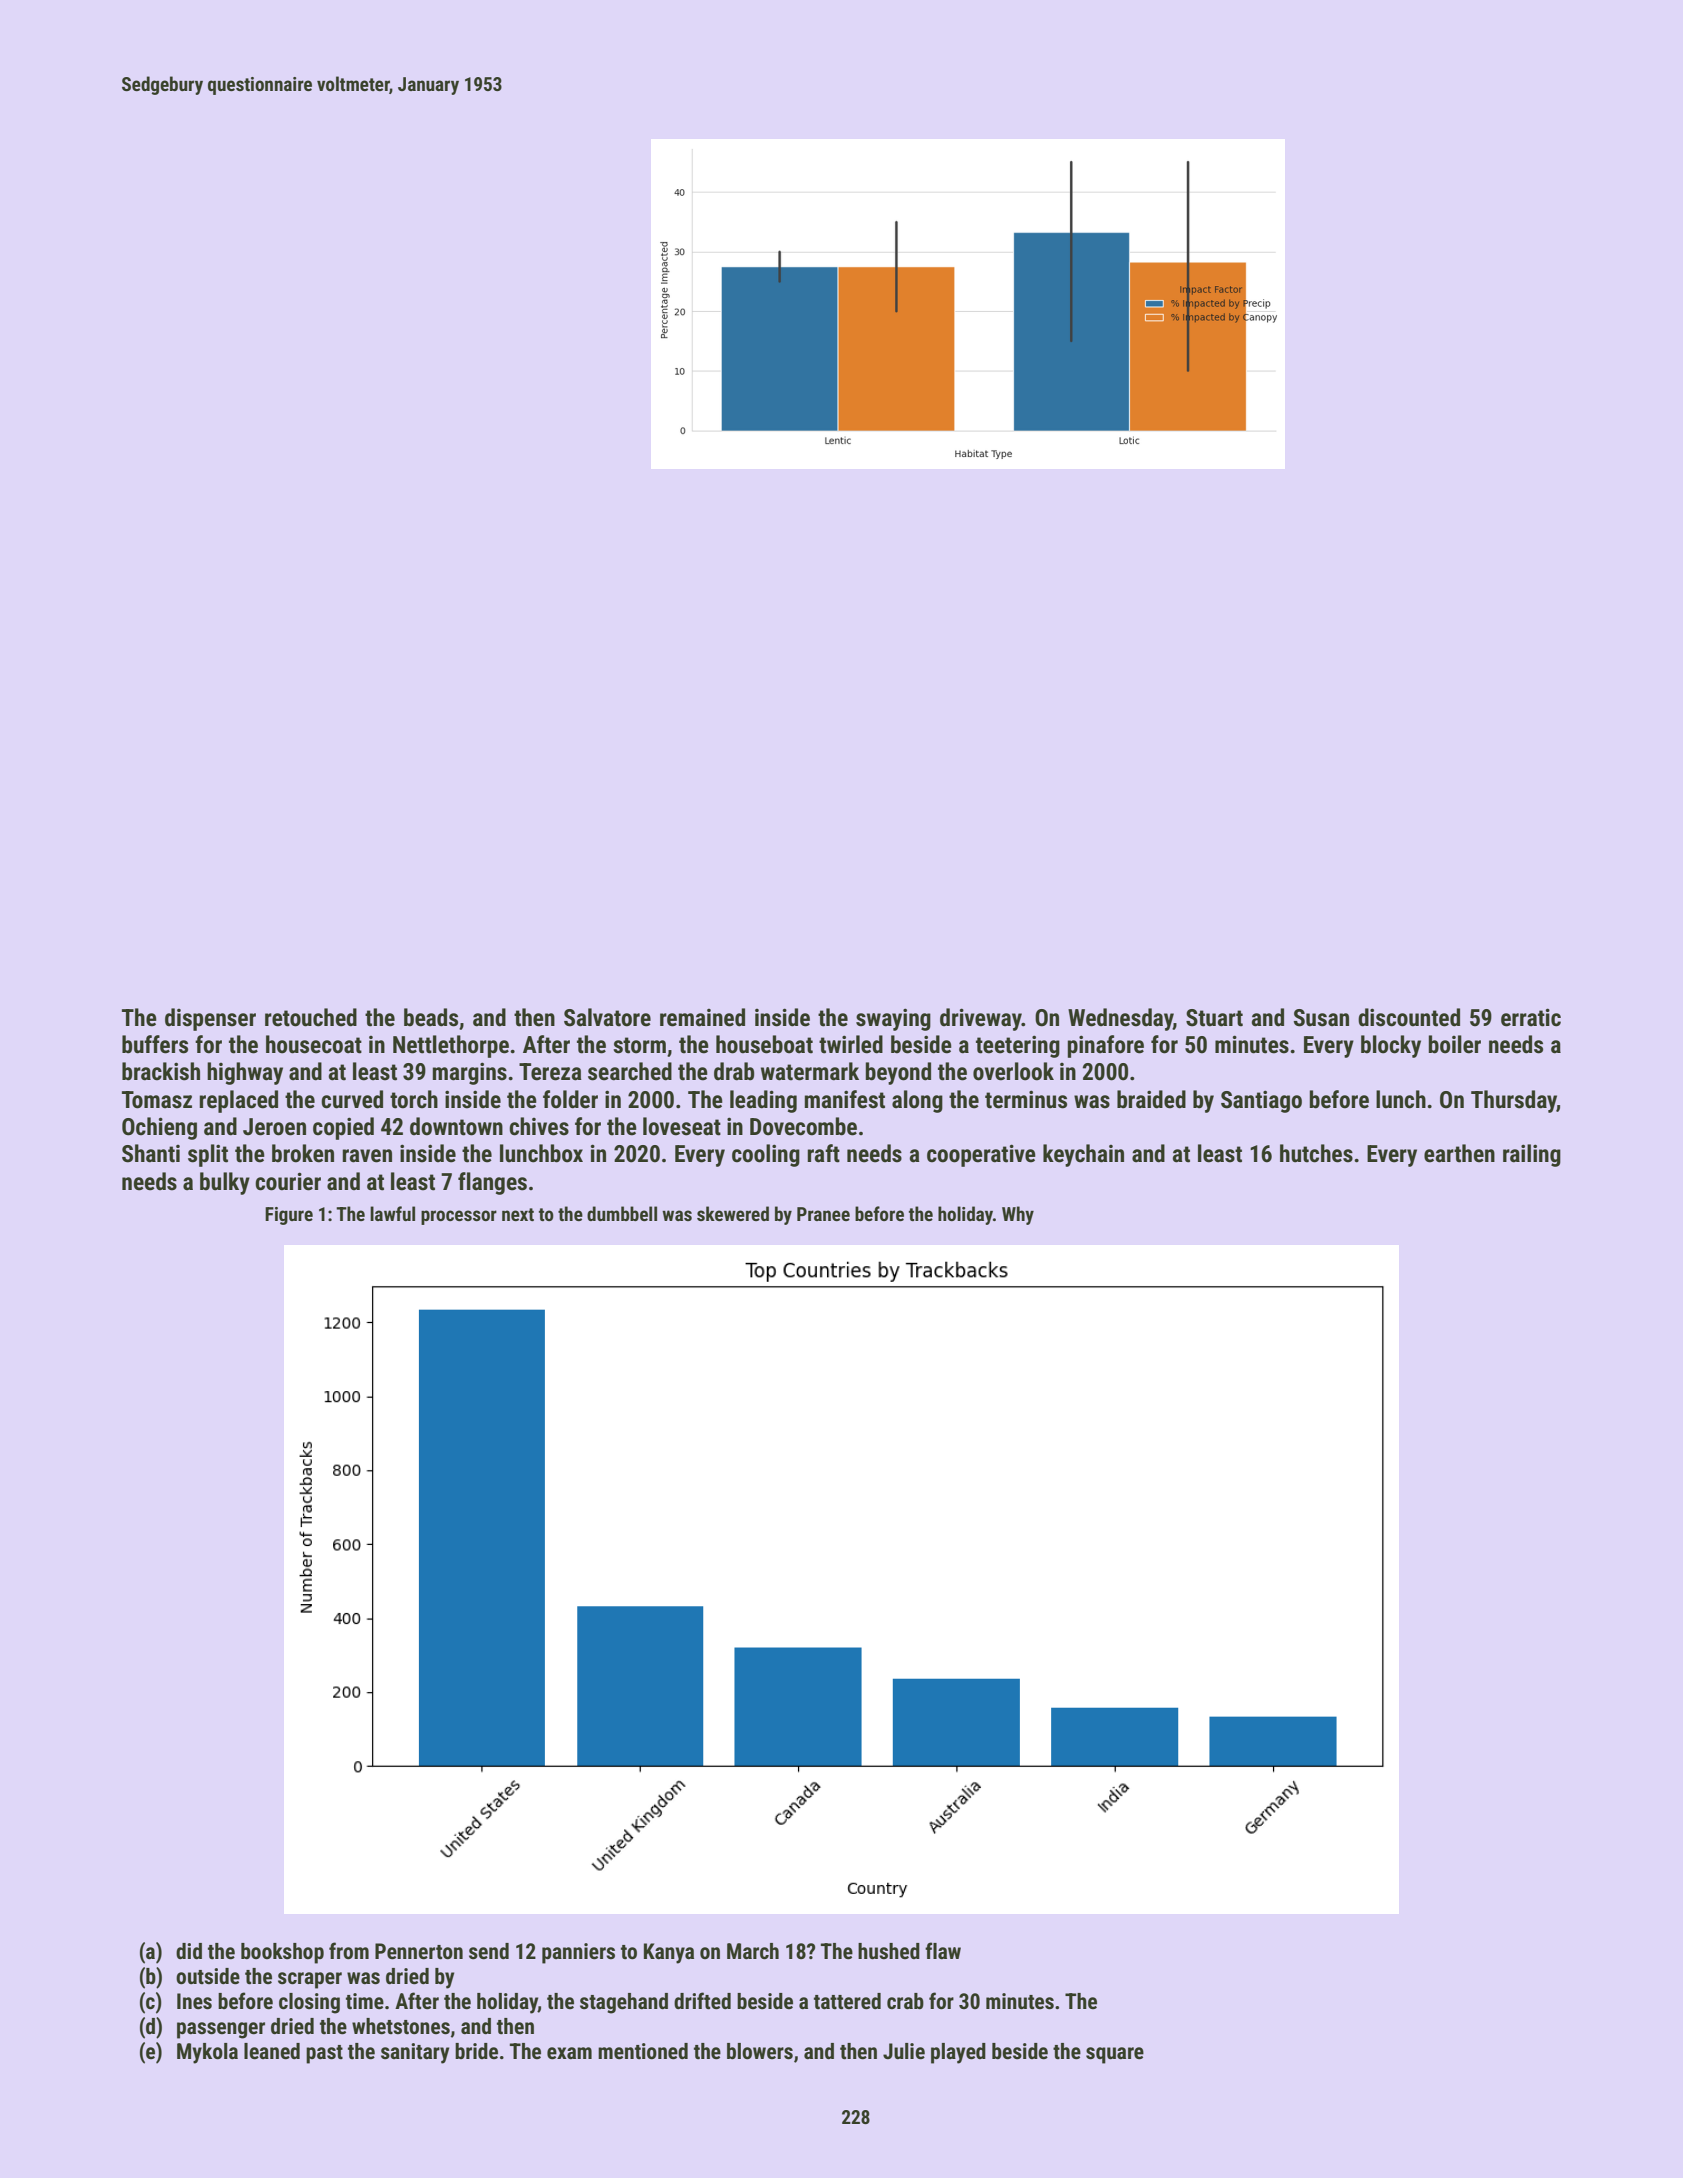  What do you see at coordinates (1214, 1018) in the screenshot?
I see `Stuart` at bounding box center [1214, 1018].
